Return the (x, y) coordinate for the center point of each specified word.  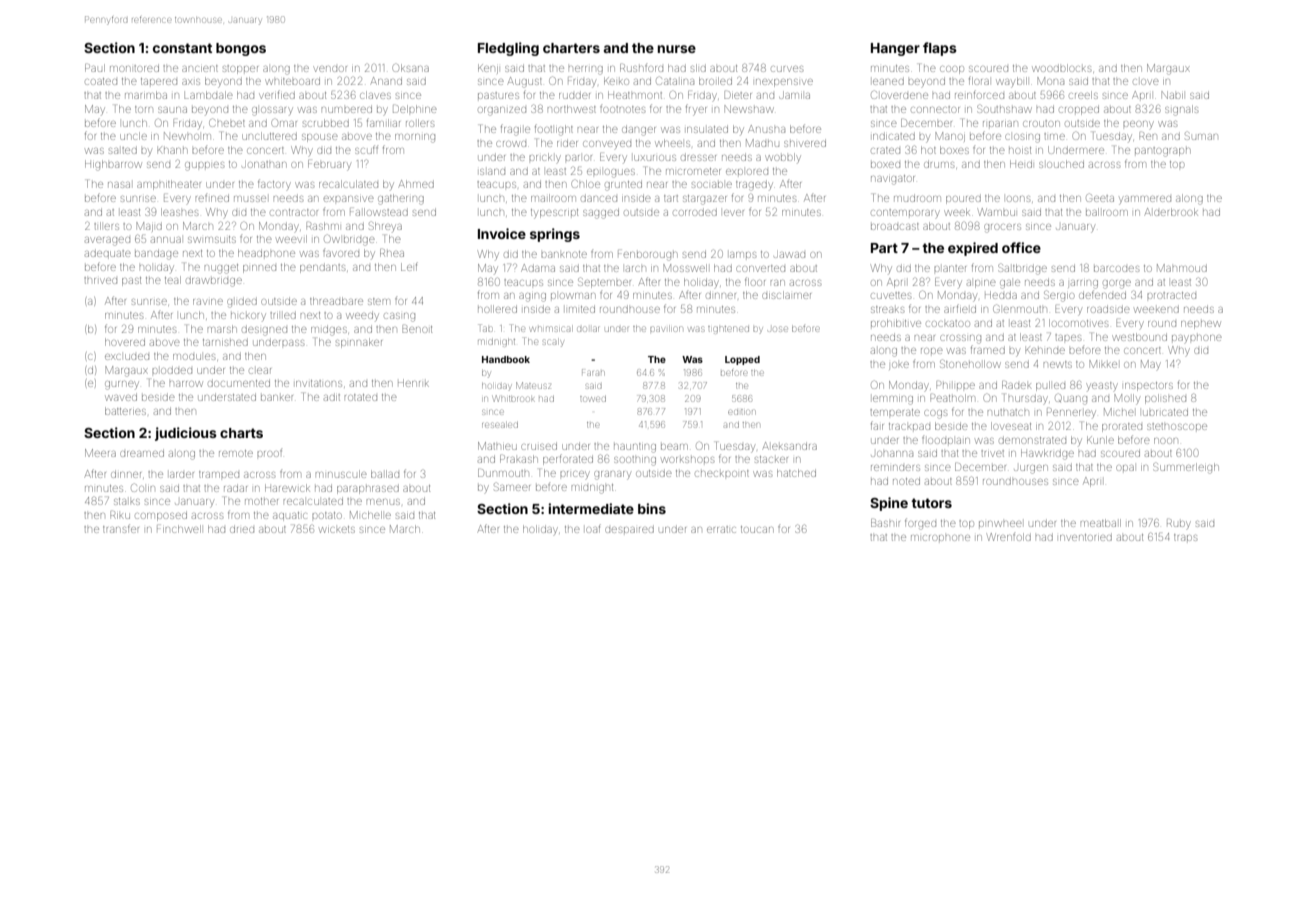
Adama (538, 268)
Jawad (789, 255)
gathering (401, 199)
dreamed (142, 454)
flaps (940, 49)
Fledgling (508, 49)
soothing (635, 461)
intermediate (591, 508)
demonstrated (1032, 440)
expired (973, 249)
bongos (241, 49)
